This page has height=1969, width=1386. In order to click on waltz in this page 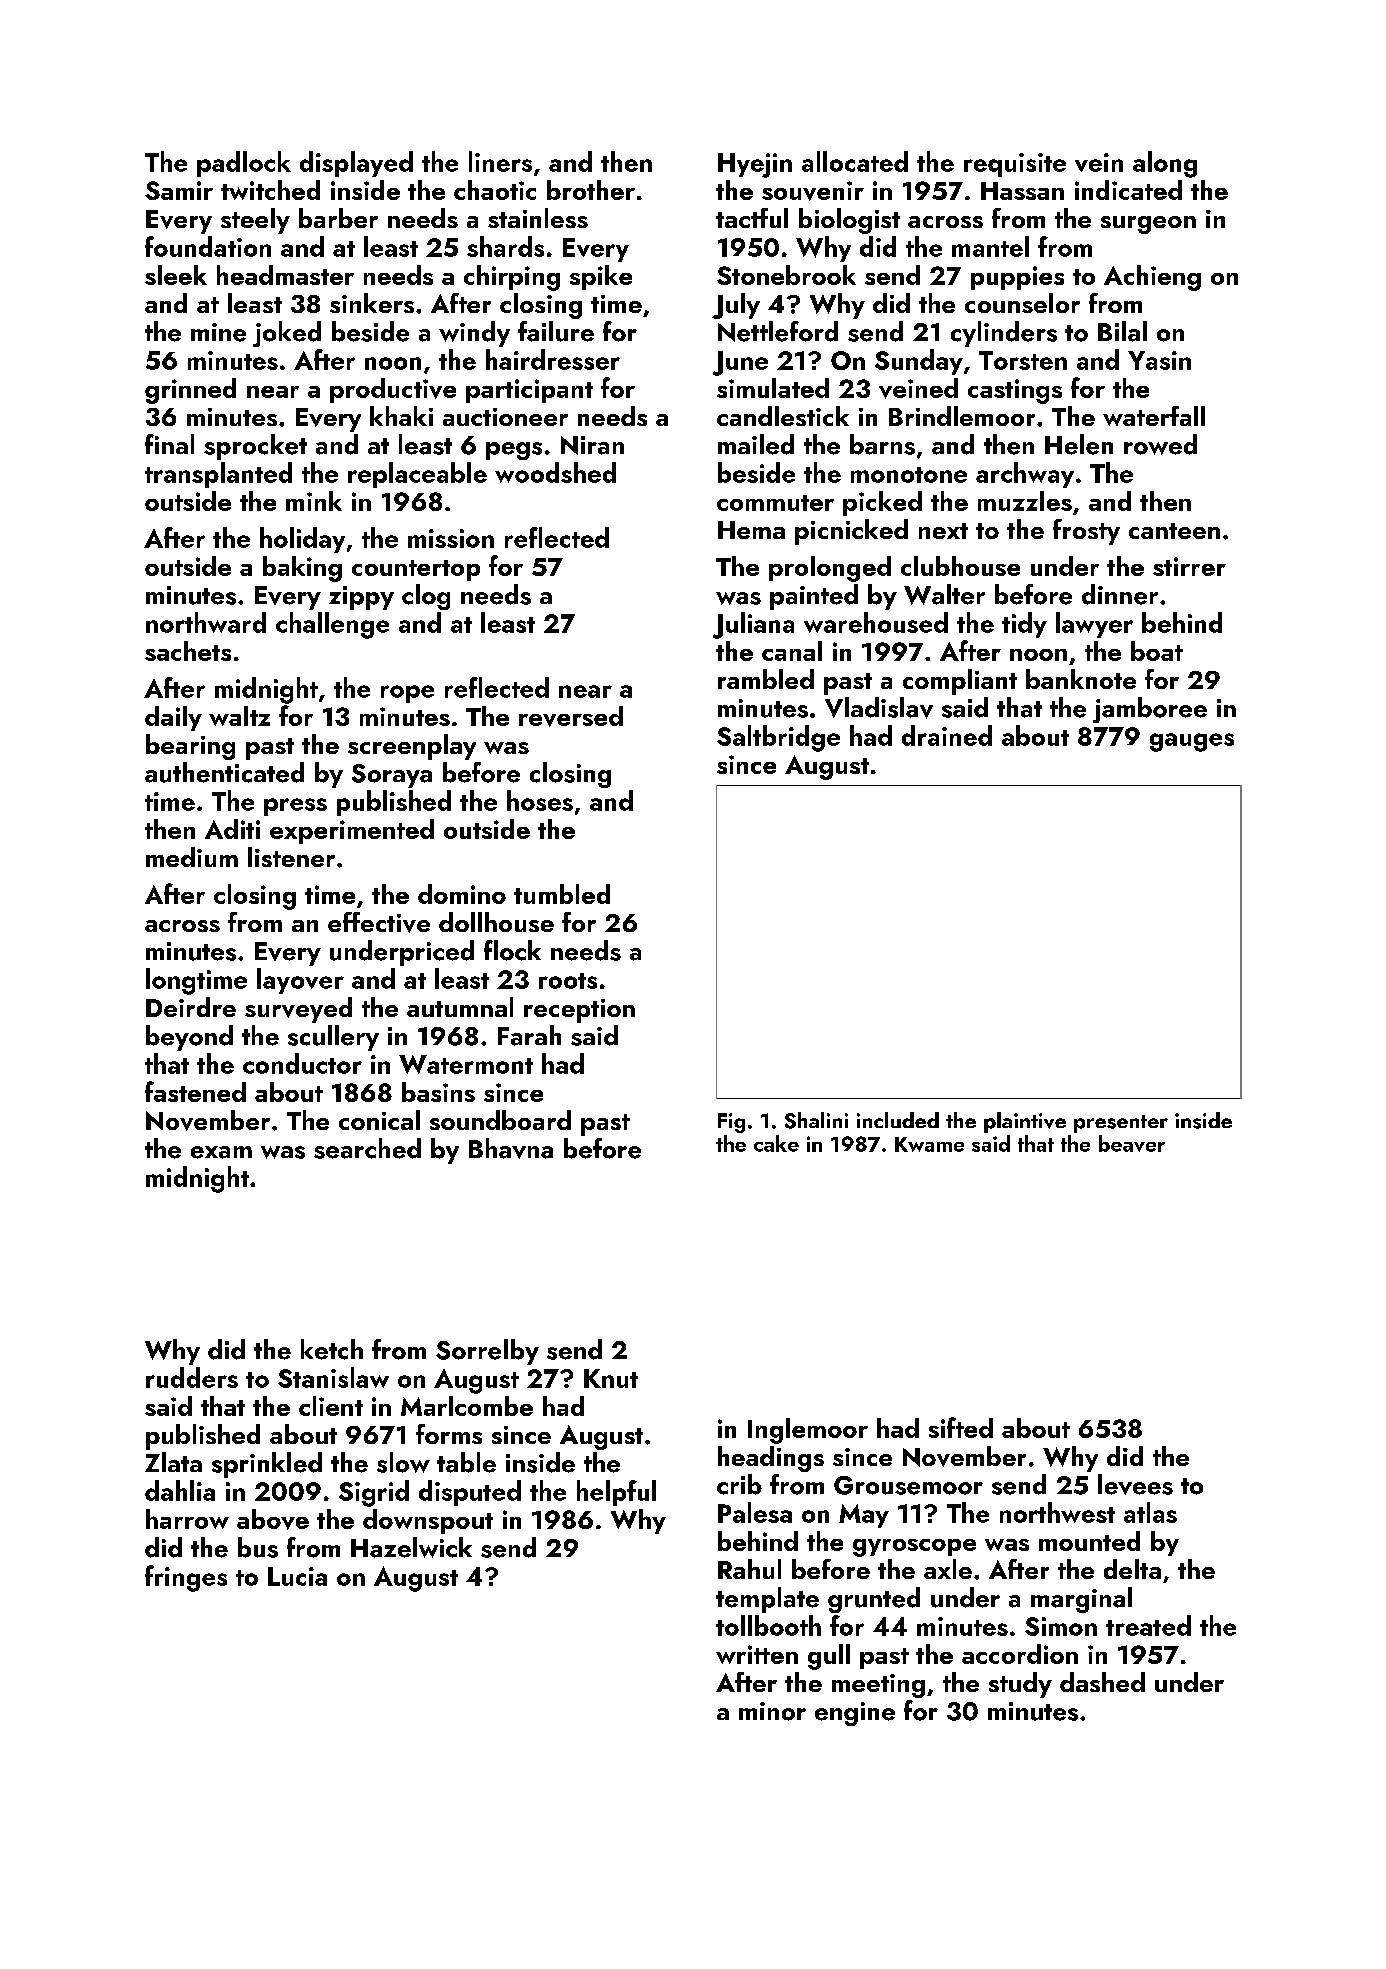, I will do `click(239, 716)`.
